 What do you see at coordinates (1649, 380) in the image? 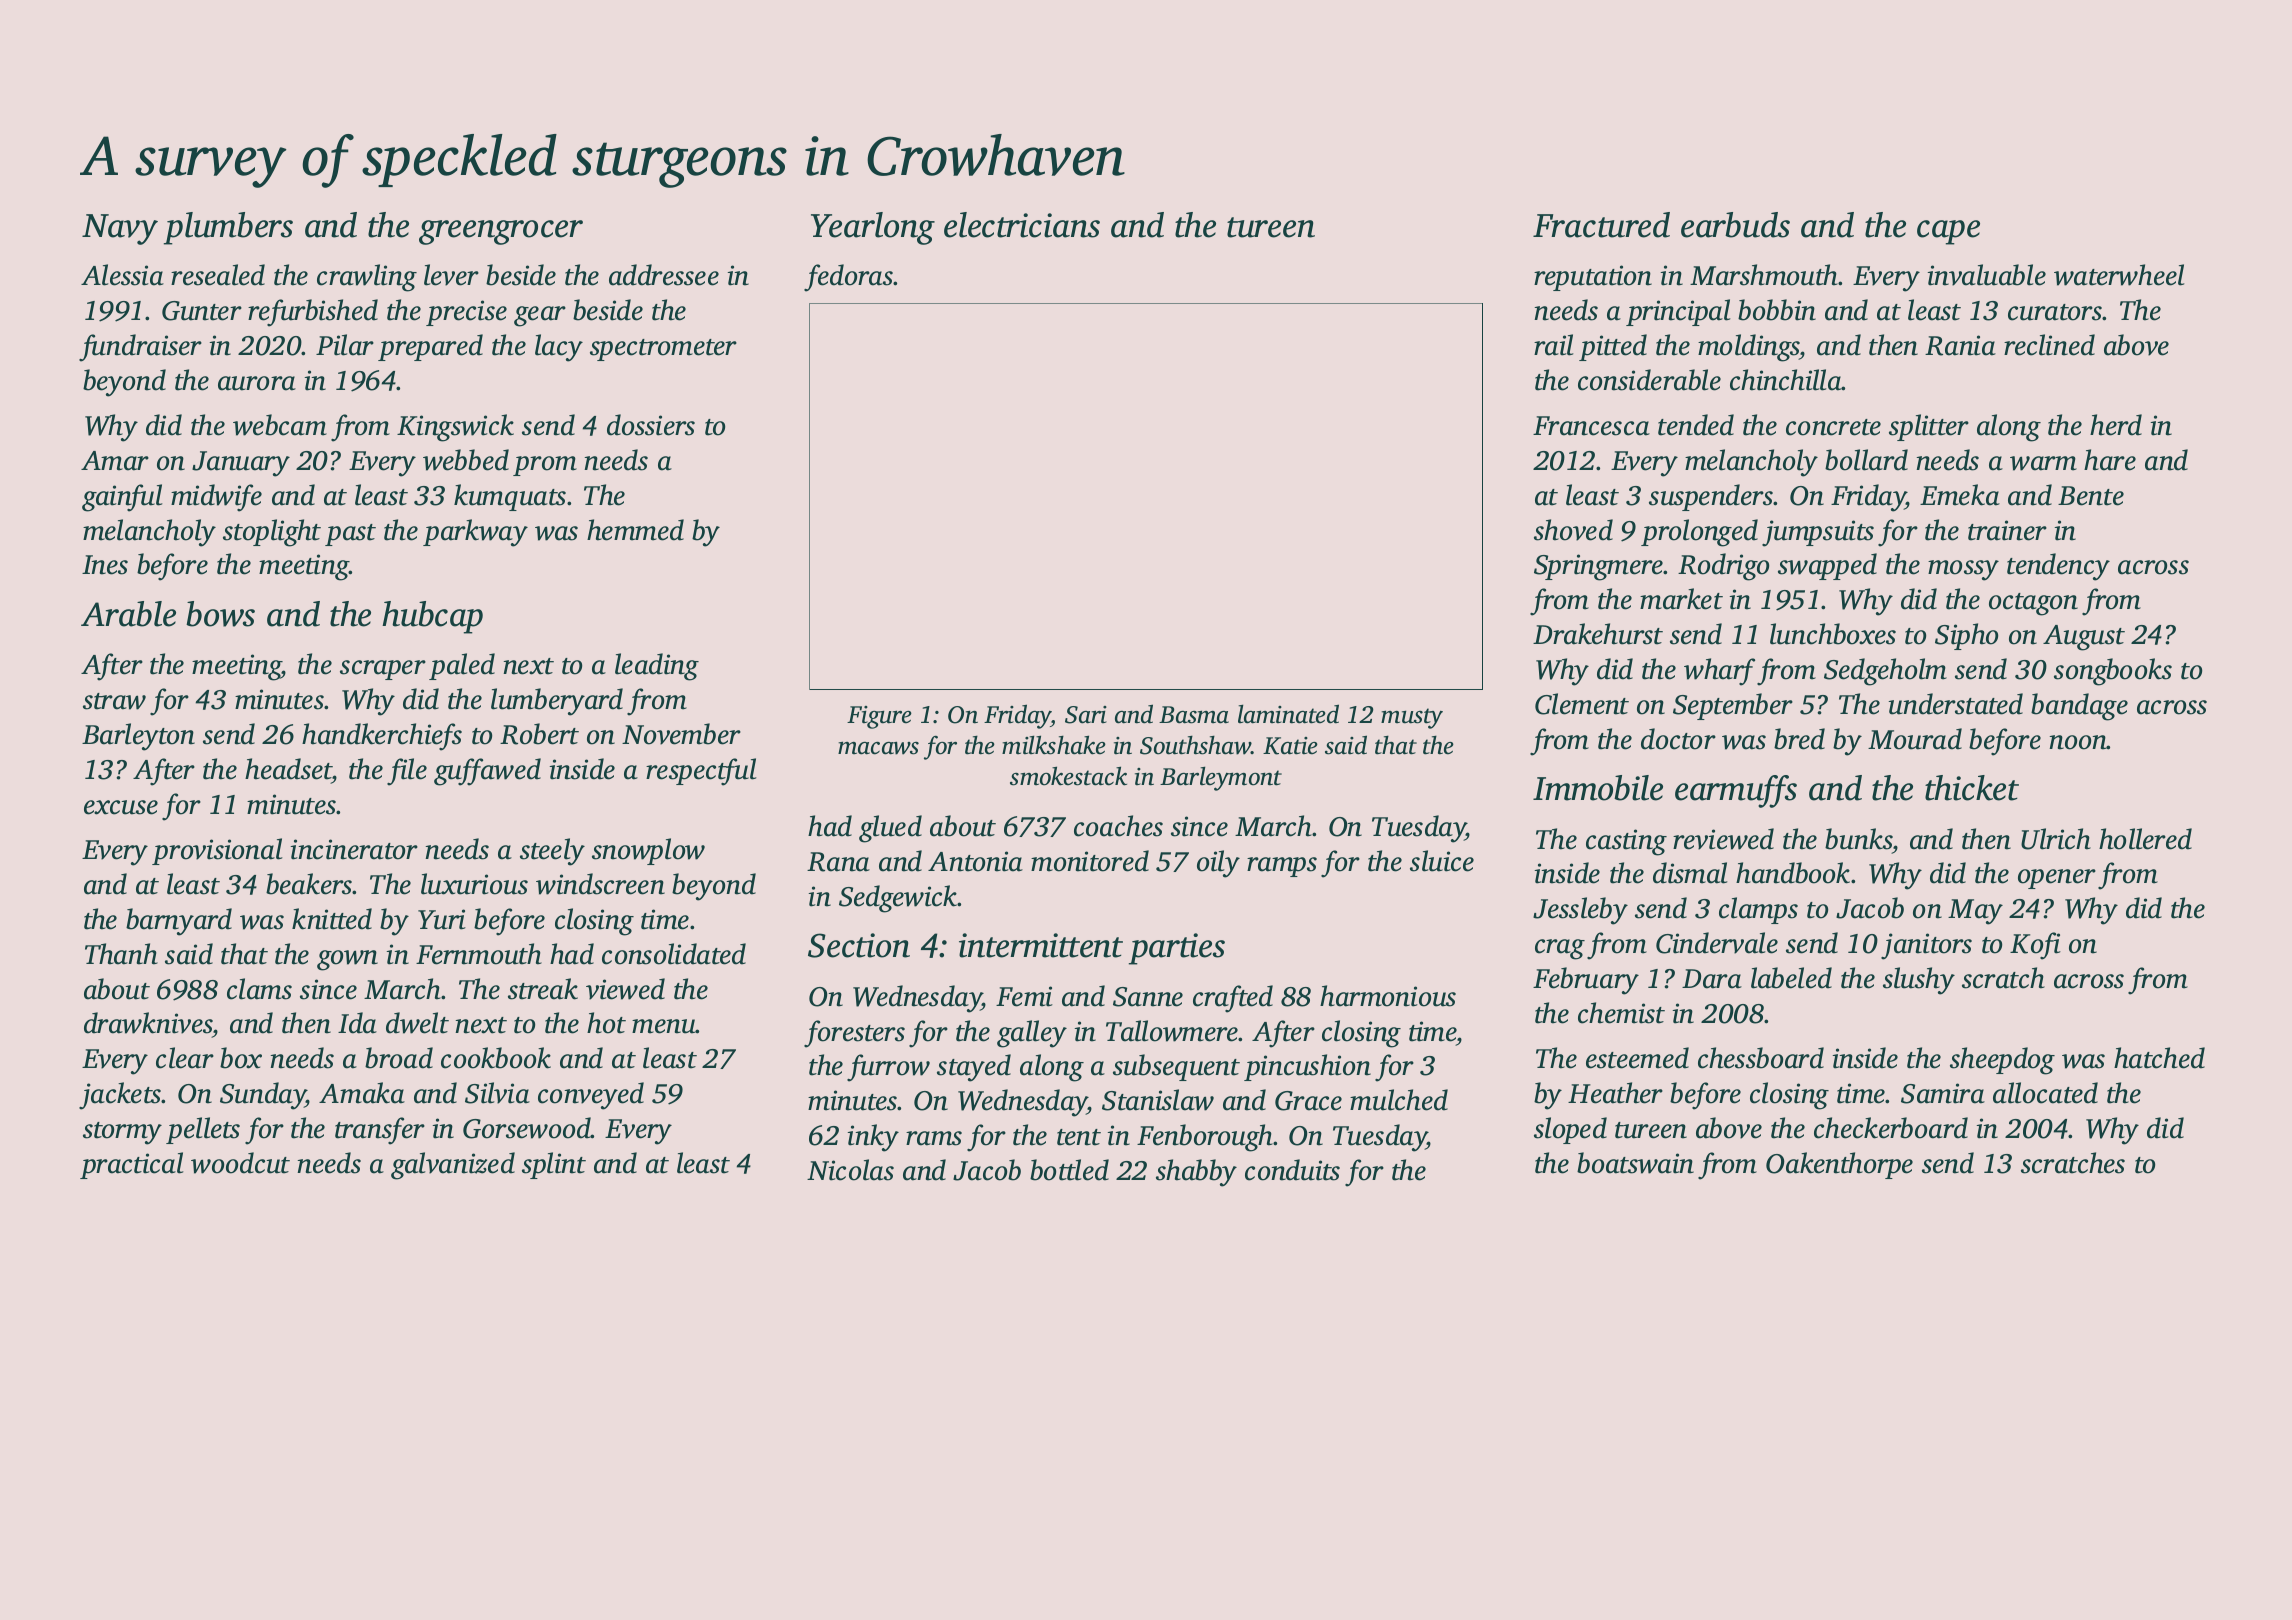
I see `considerable` at bounding box center [1649, 380].
